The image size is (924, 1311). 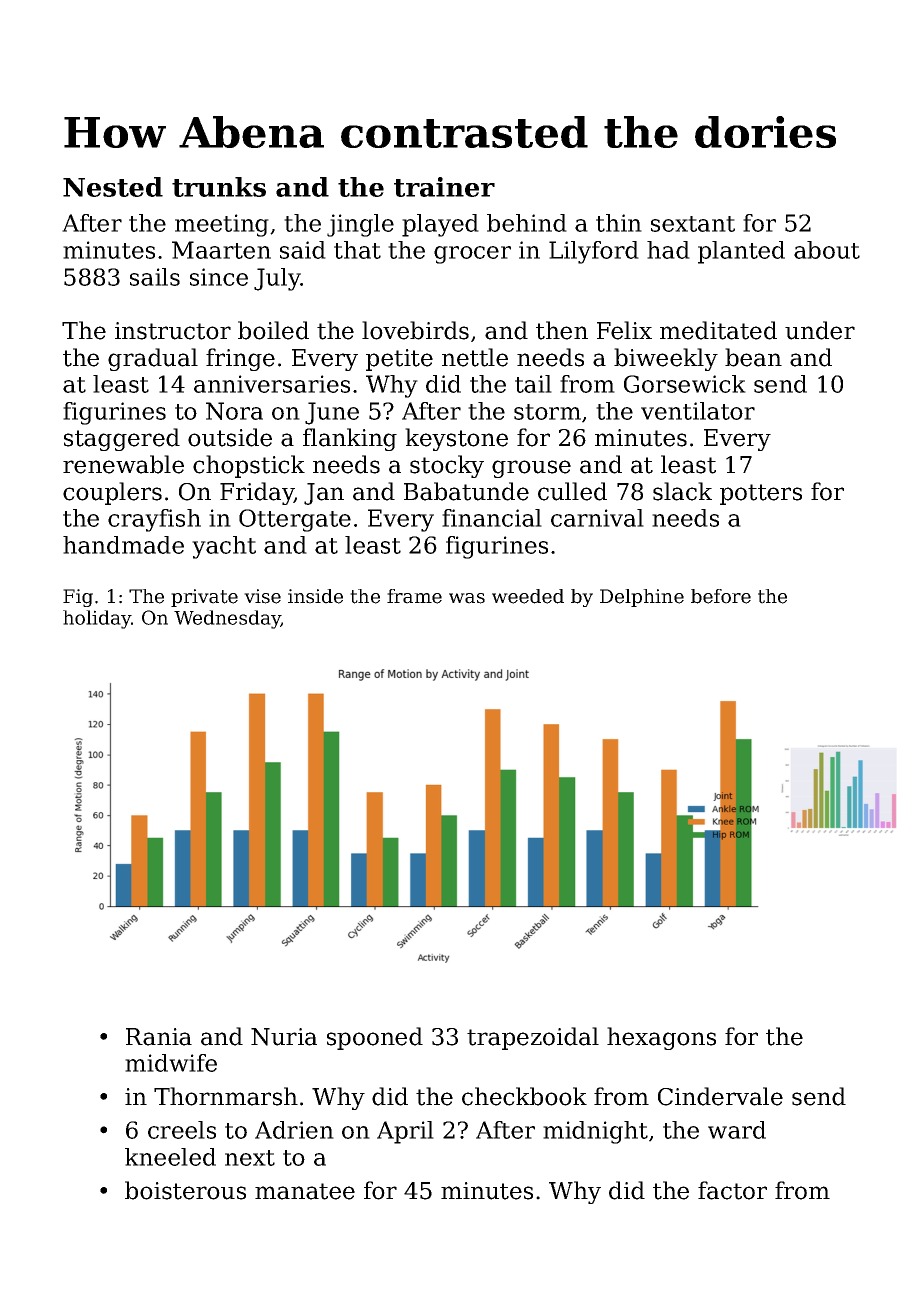 What do you see at coordinates (721, 596) in the document?
I see `before` at bounding box center [721, 596].
